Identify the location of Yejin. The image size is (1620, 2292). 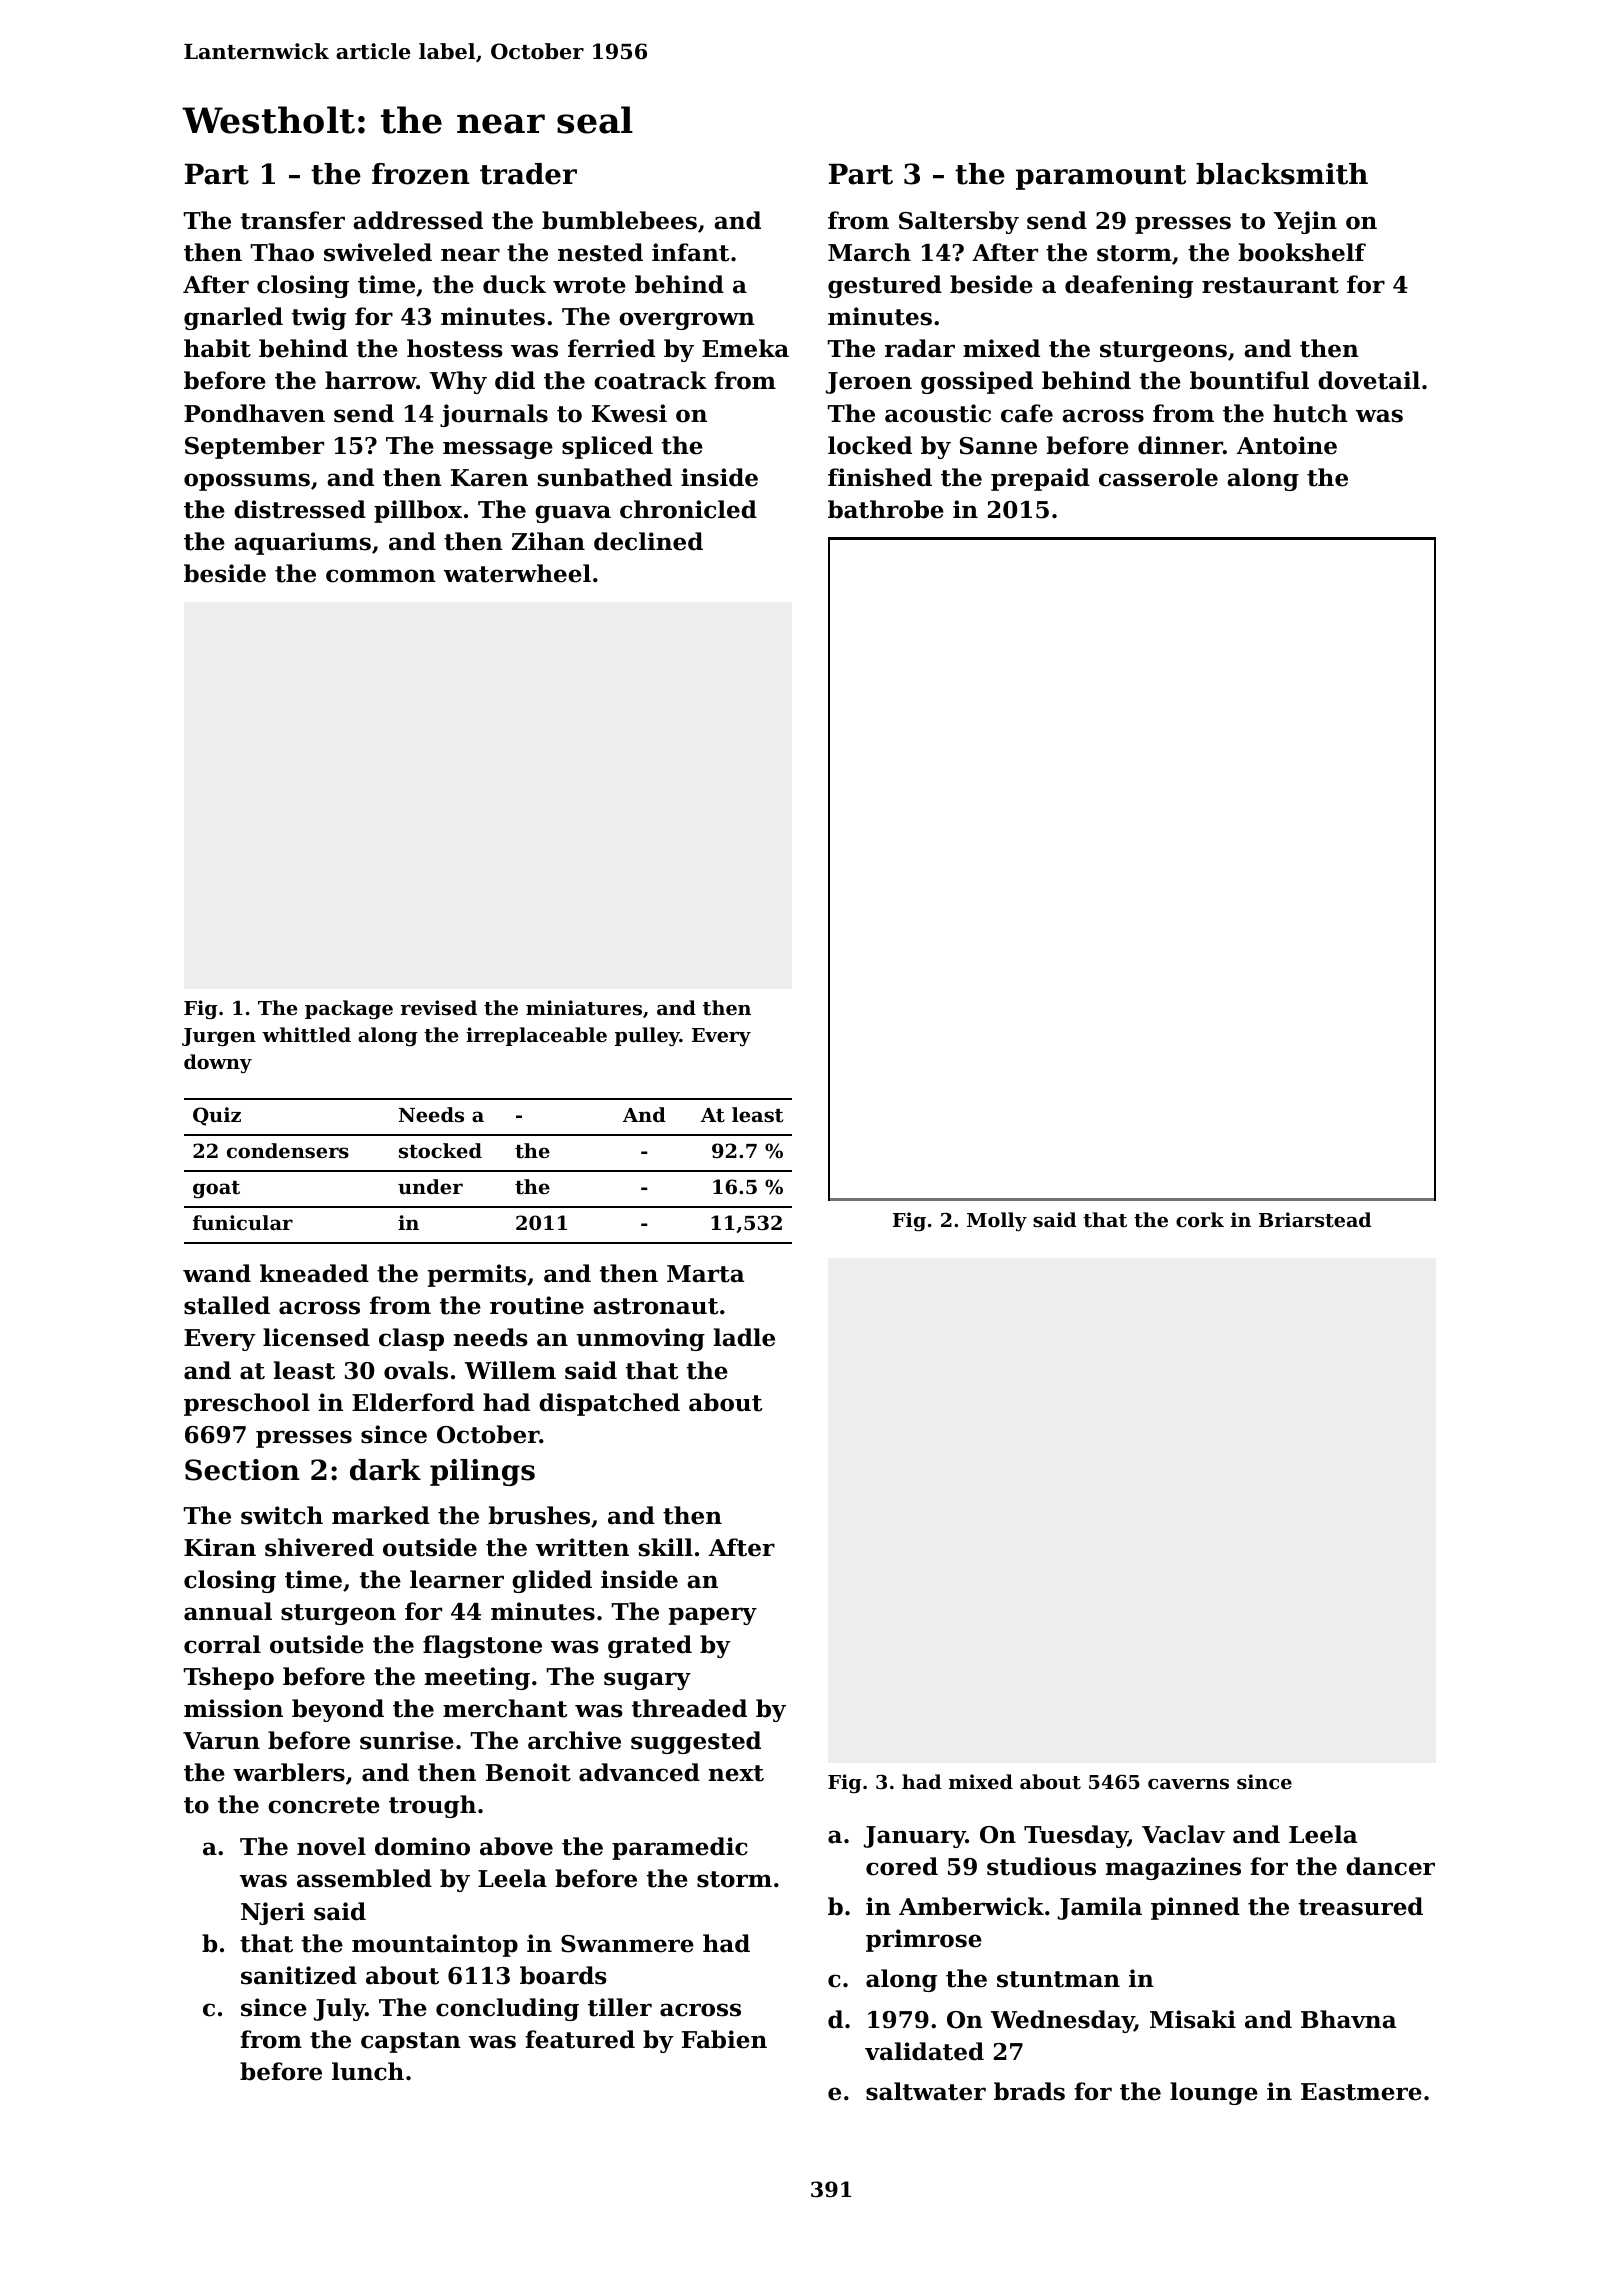
(1305, 222).
